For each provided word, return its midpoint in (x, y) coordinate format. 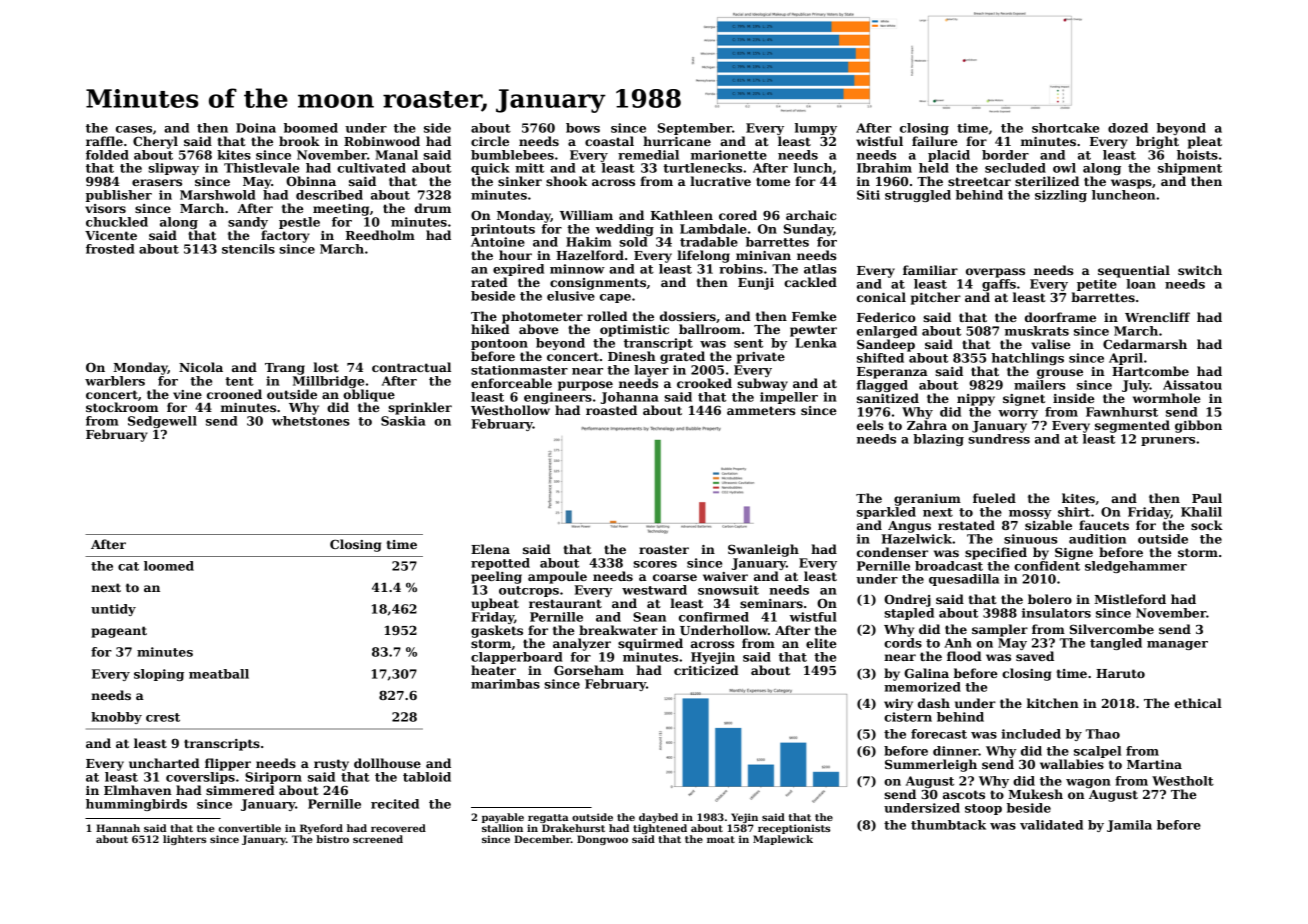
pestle (299, 223)
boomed (311, 128)
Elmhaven (138, 790)
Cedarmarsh (1145, 344)
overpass (995, 273)
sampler (1000, 630)
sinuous (1031, 539)
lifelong (703, 256)
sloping (159, 675)
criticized (706, 670)
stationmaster (519, 370)
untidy (113, 610)
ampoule (557, 577)
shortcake (1065, 128)
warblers (115, 381)
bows (583, 128)
